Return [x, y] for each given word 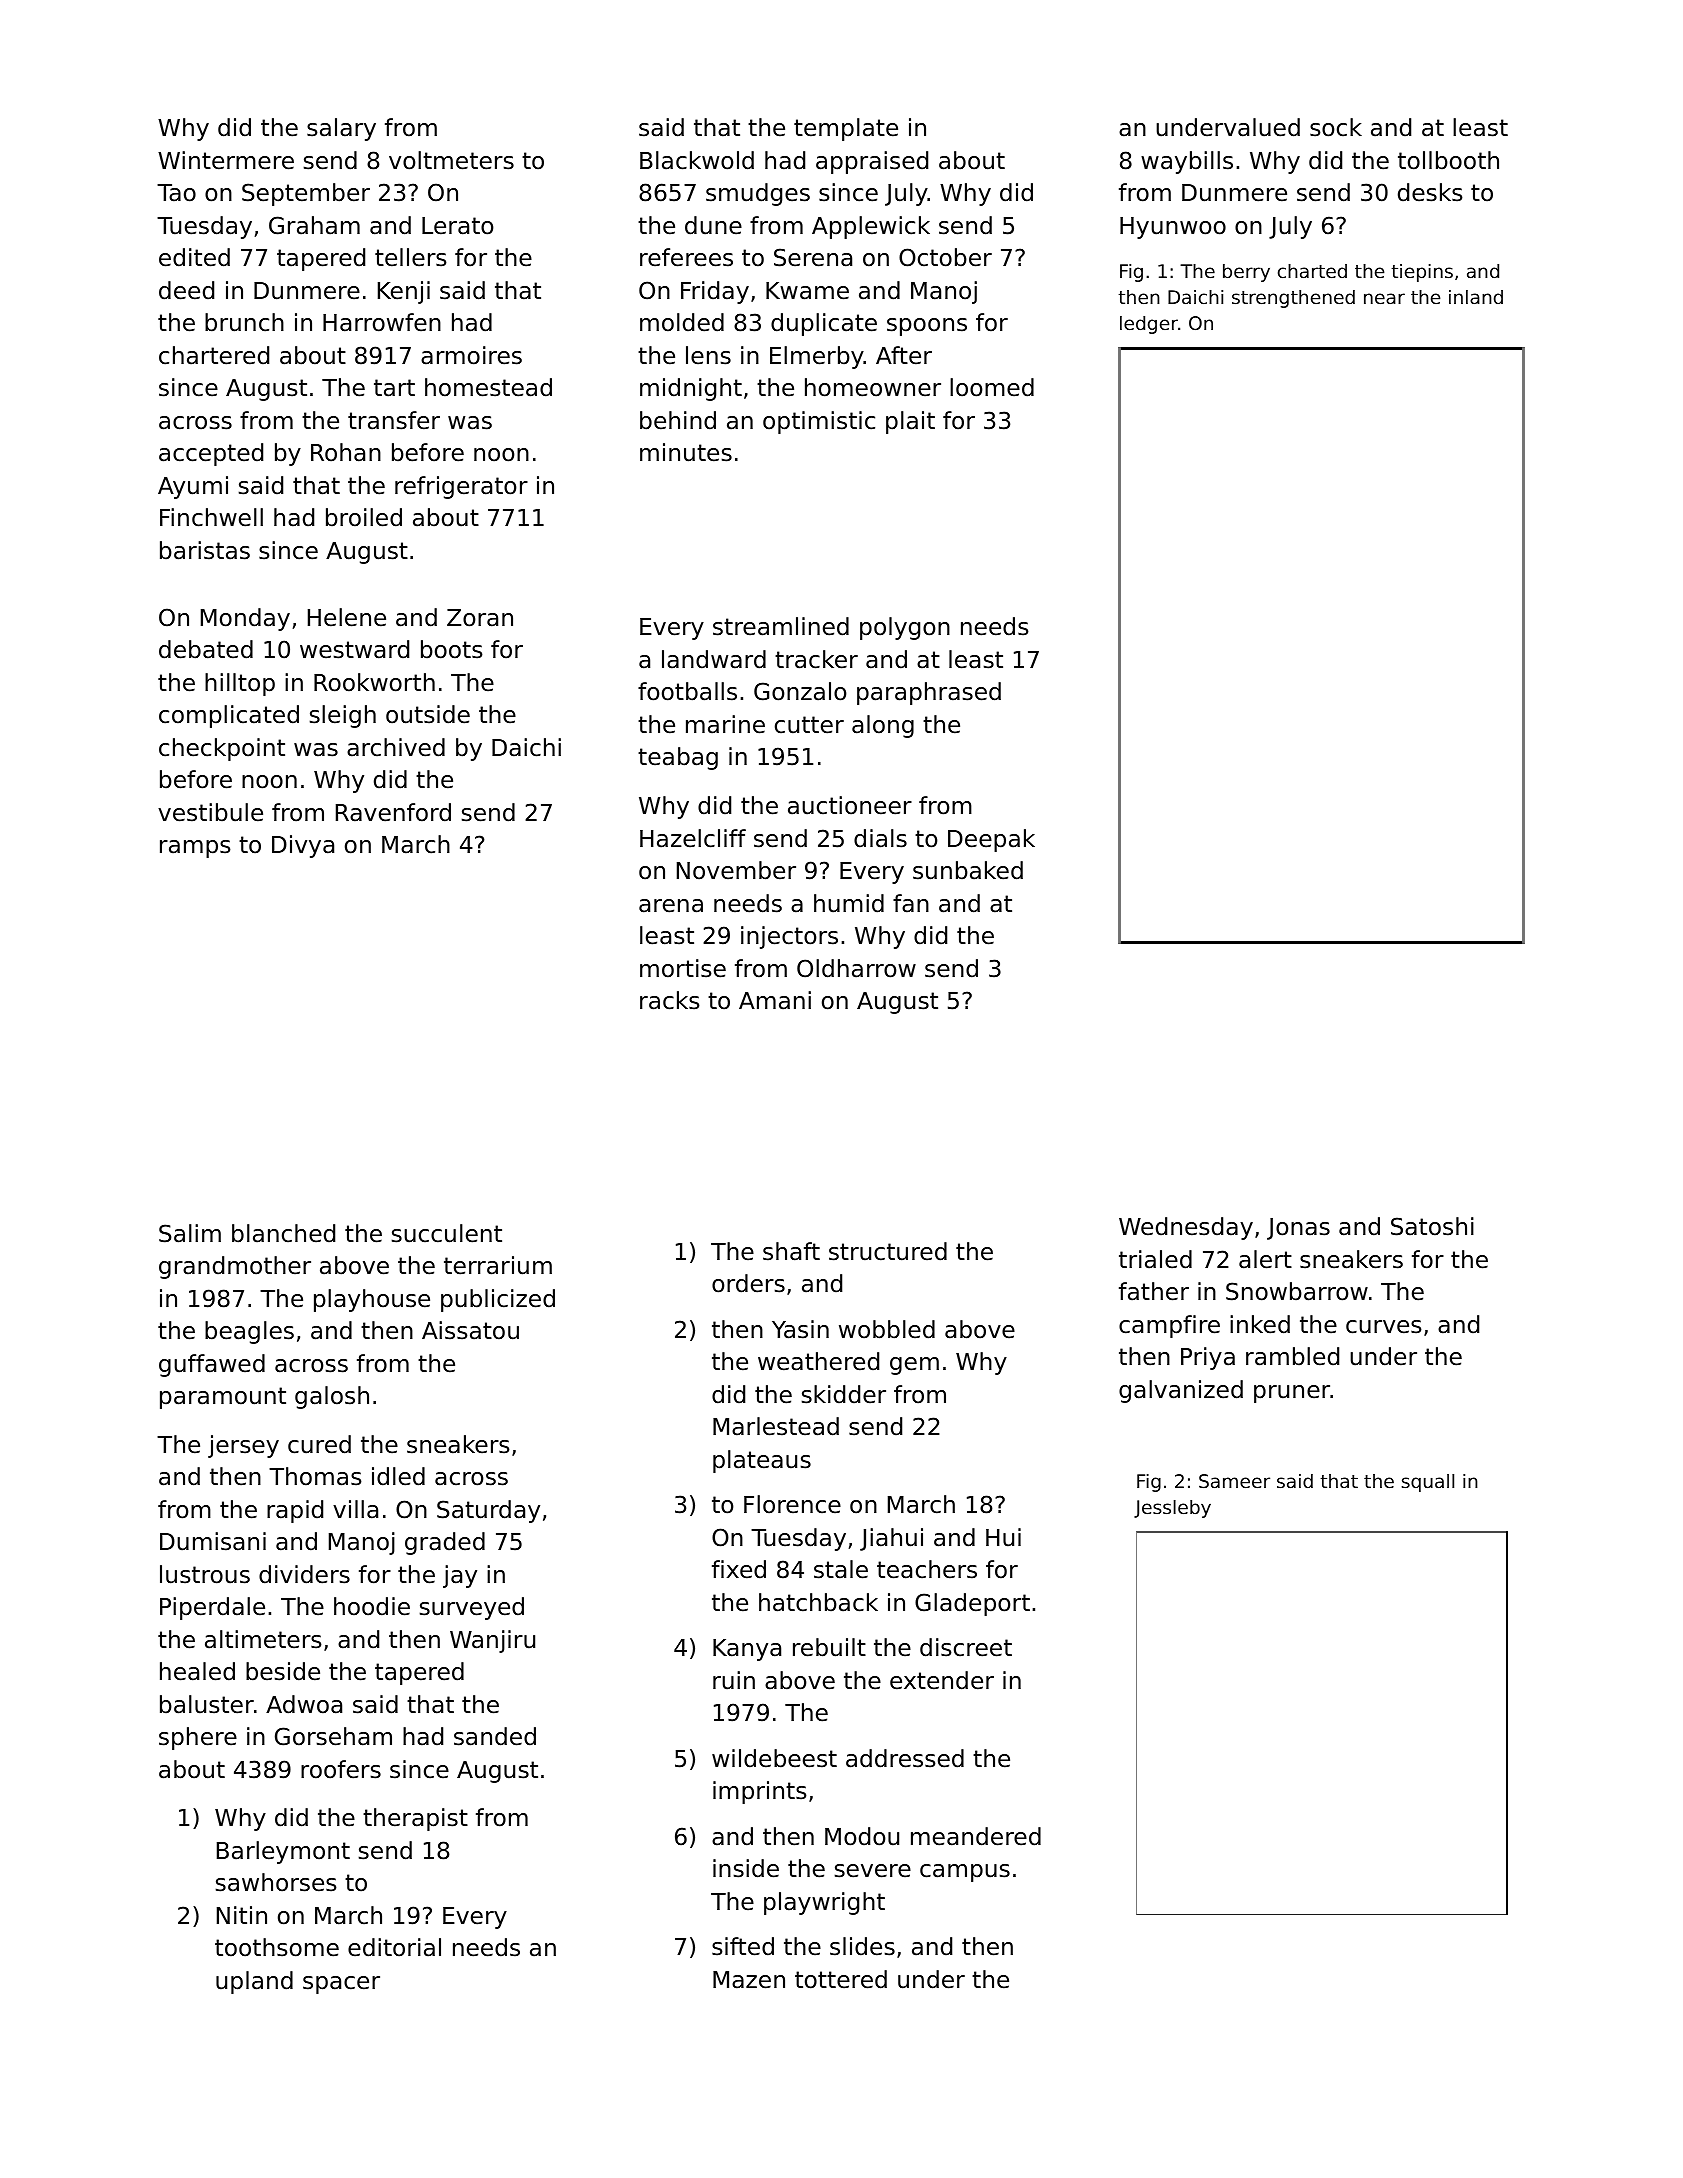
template [846, 129]
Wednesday [1186, 1228]
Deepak [991, 840]
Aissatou [470, 1330]
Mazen [749, 1980]
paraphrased [929, 693]
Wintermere [226, 160]
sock [1336, 127]
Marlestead [776, 1426]
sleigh [343, 716]
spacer [341, 1985]
